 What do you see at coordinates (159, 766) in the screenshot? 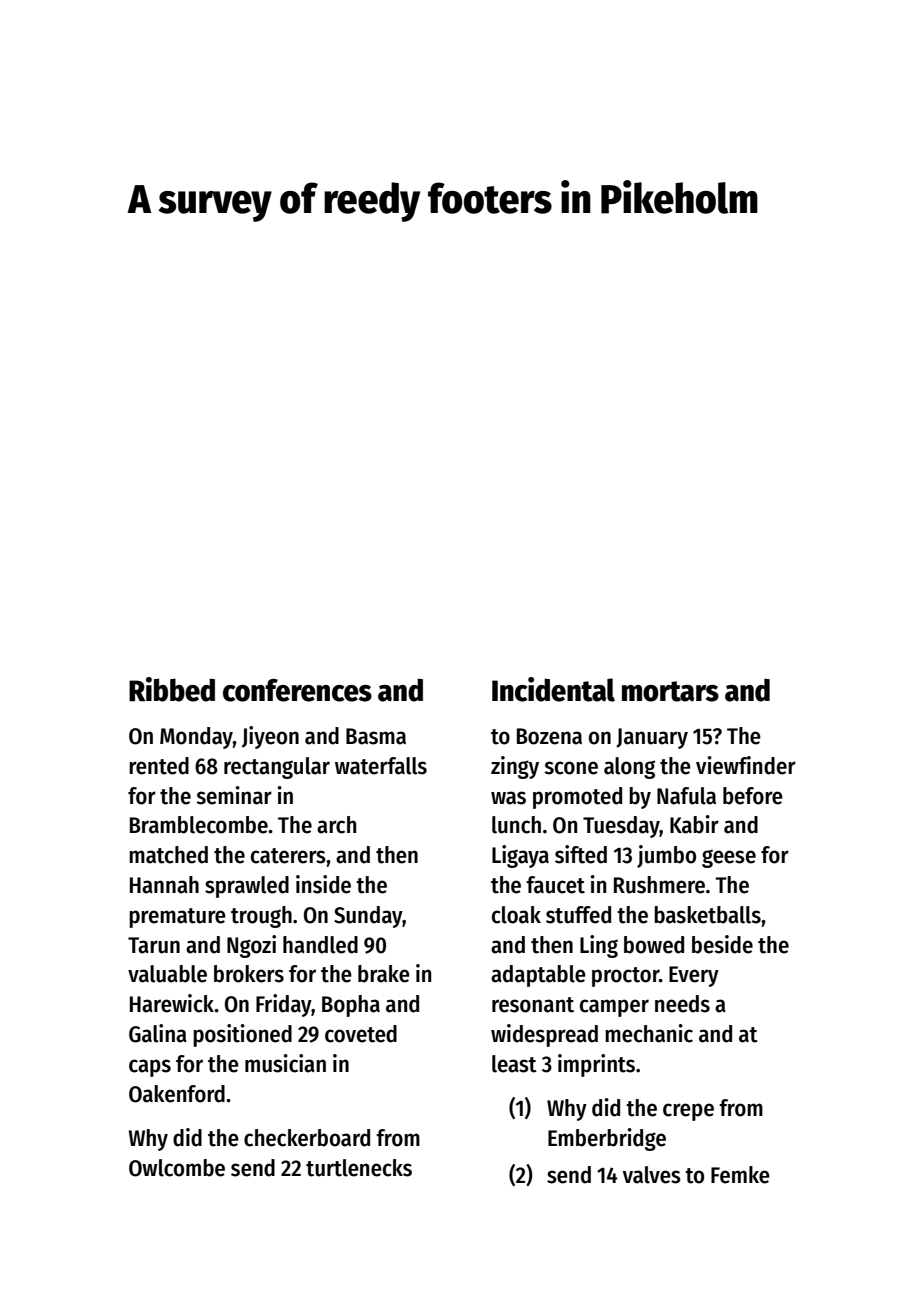
I see `rented` at bounding box center [159, 766].
